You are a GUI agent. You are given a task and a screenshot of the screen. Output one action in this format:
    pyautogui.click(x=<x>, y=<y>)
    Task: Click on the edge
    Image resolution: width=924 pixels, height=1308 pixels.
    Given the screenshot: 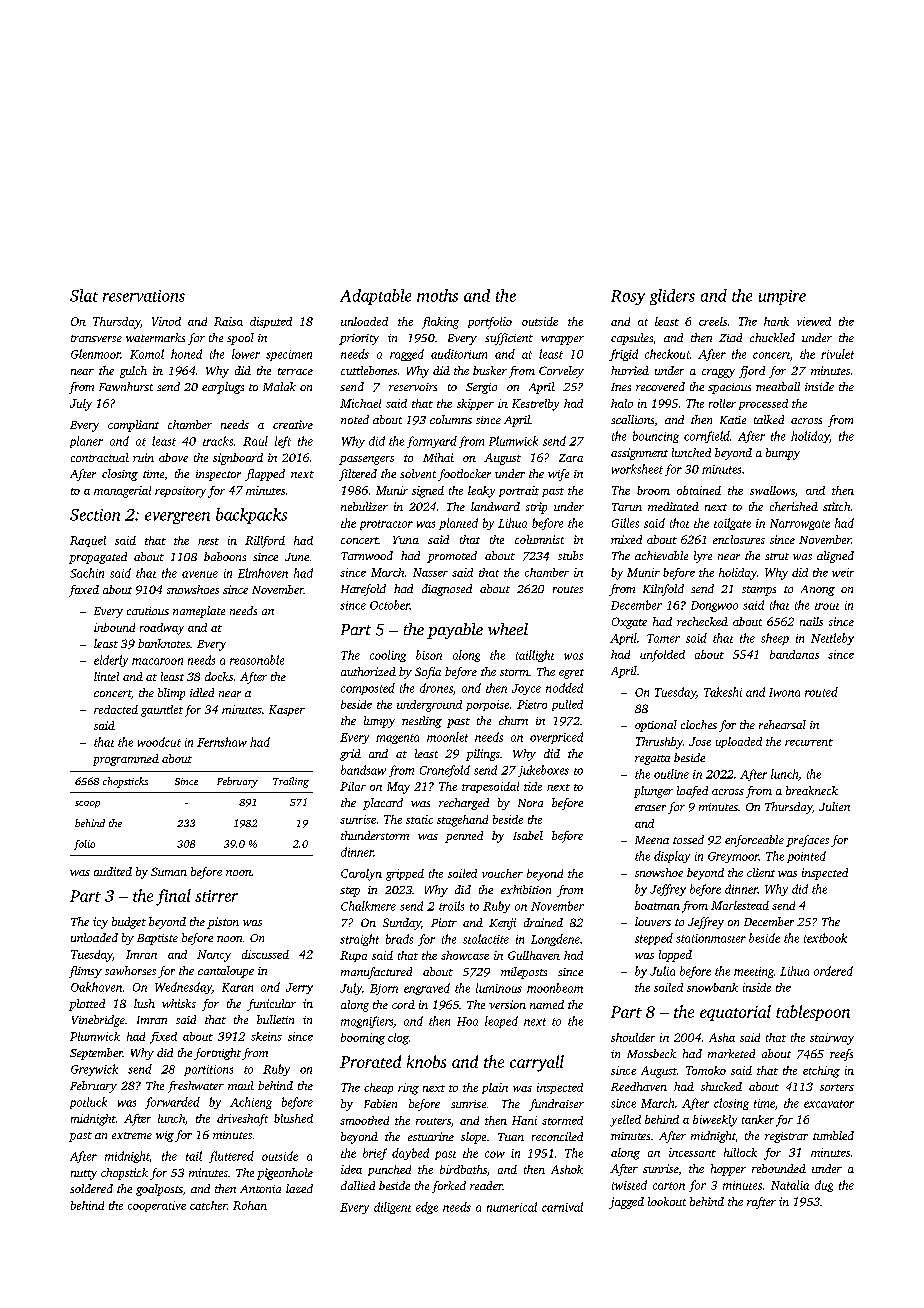 What is the action you would take?
    pyautogui.click(x=427, y=1208)
